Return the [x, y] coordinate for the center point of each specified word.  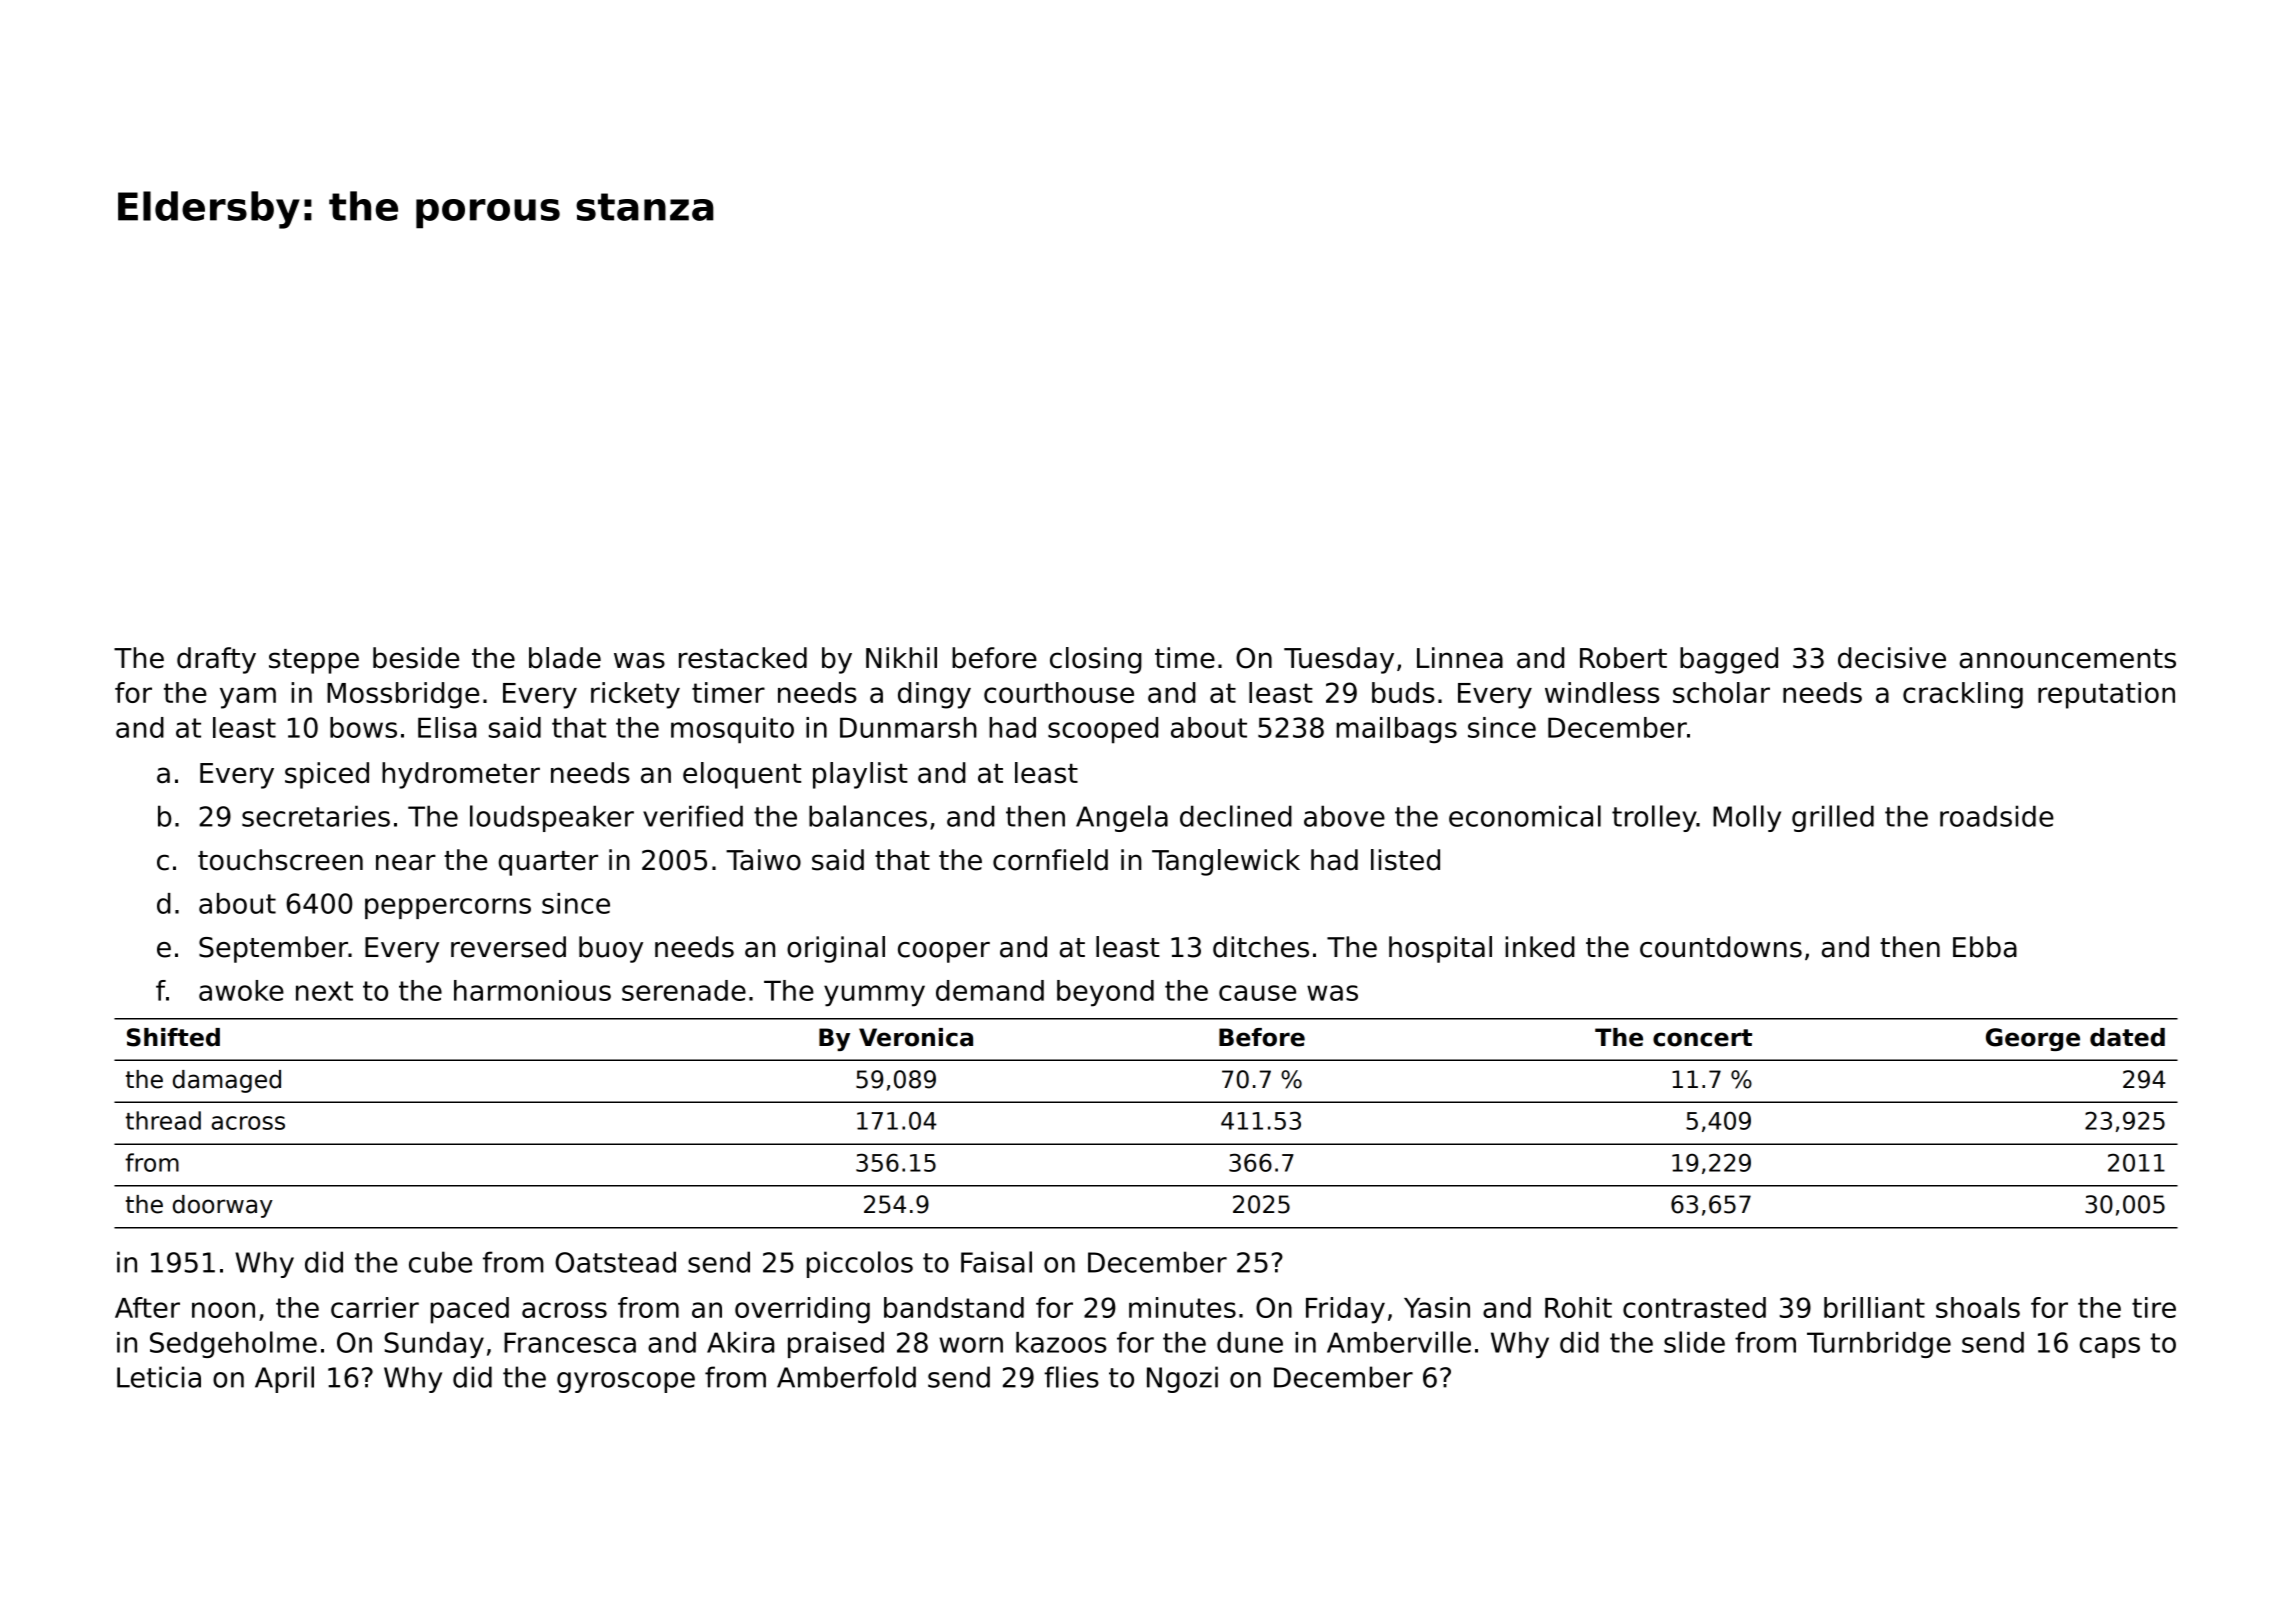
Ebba [1985, 947]
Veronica [916, 1037]
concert [1702, 1038]
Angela [1122, 818]
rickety [635, 695]
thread [163, 1120]
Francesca [570, 1342]
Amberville [1399, 1342]
